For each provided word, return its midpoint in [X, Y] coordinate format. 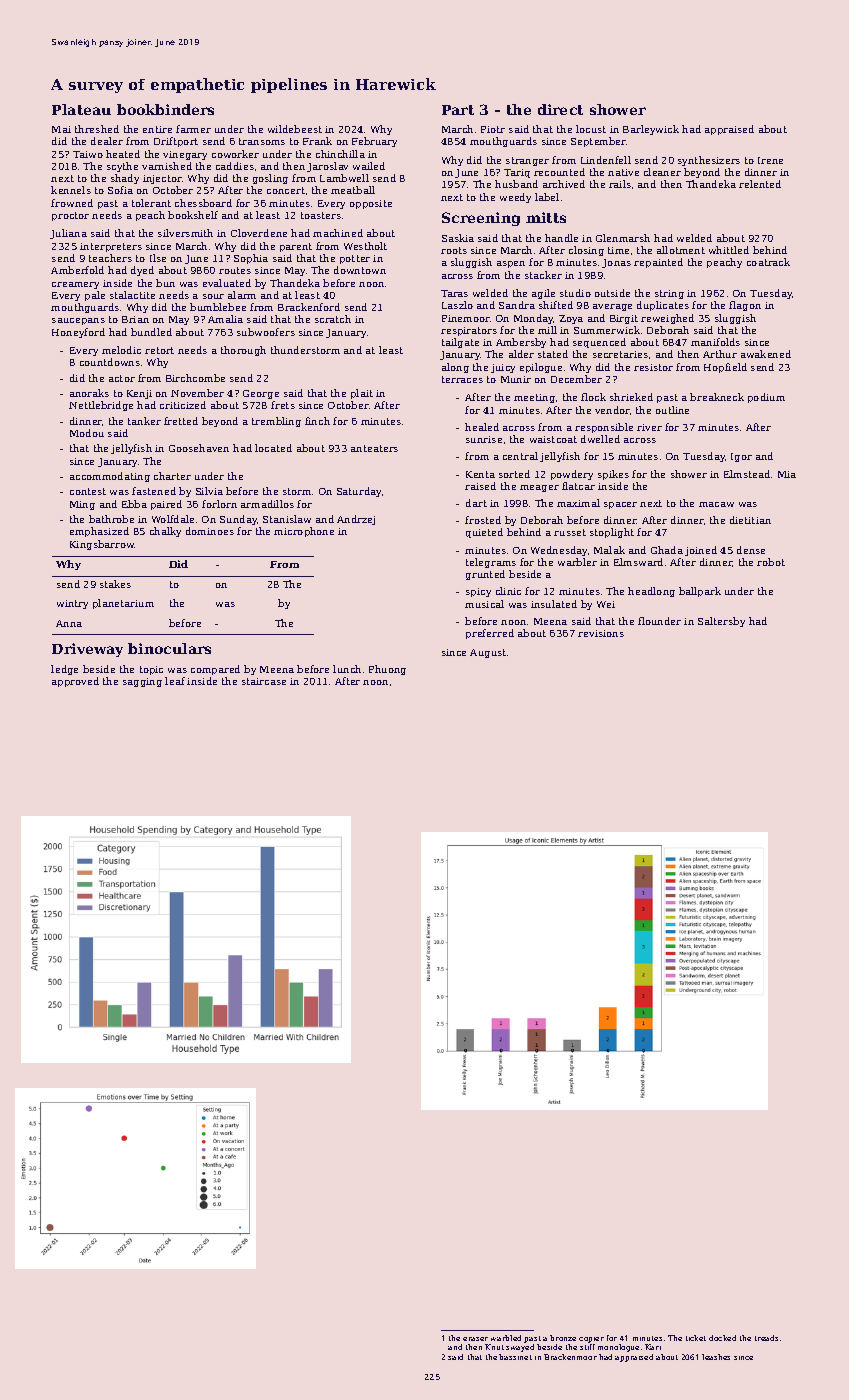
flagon [745, 306]
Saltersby [721, 622]
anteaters [374, 448]
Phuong [387, 670]
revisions [601, 633]
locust [591, 129]
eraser [475, 1339]
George [261, 394]
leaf [175, 681]
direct [560, 109]
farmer [193, 129]
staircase [264, 681]
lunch [347, 669]
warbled [506, 1338]
